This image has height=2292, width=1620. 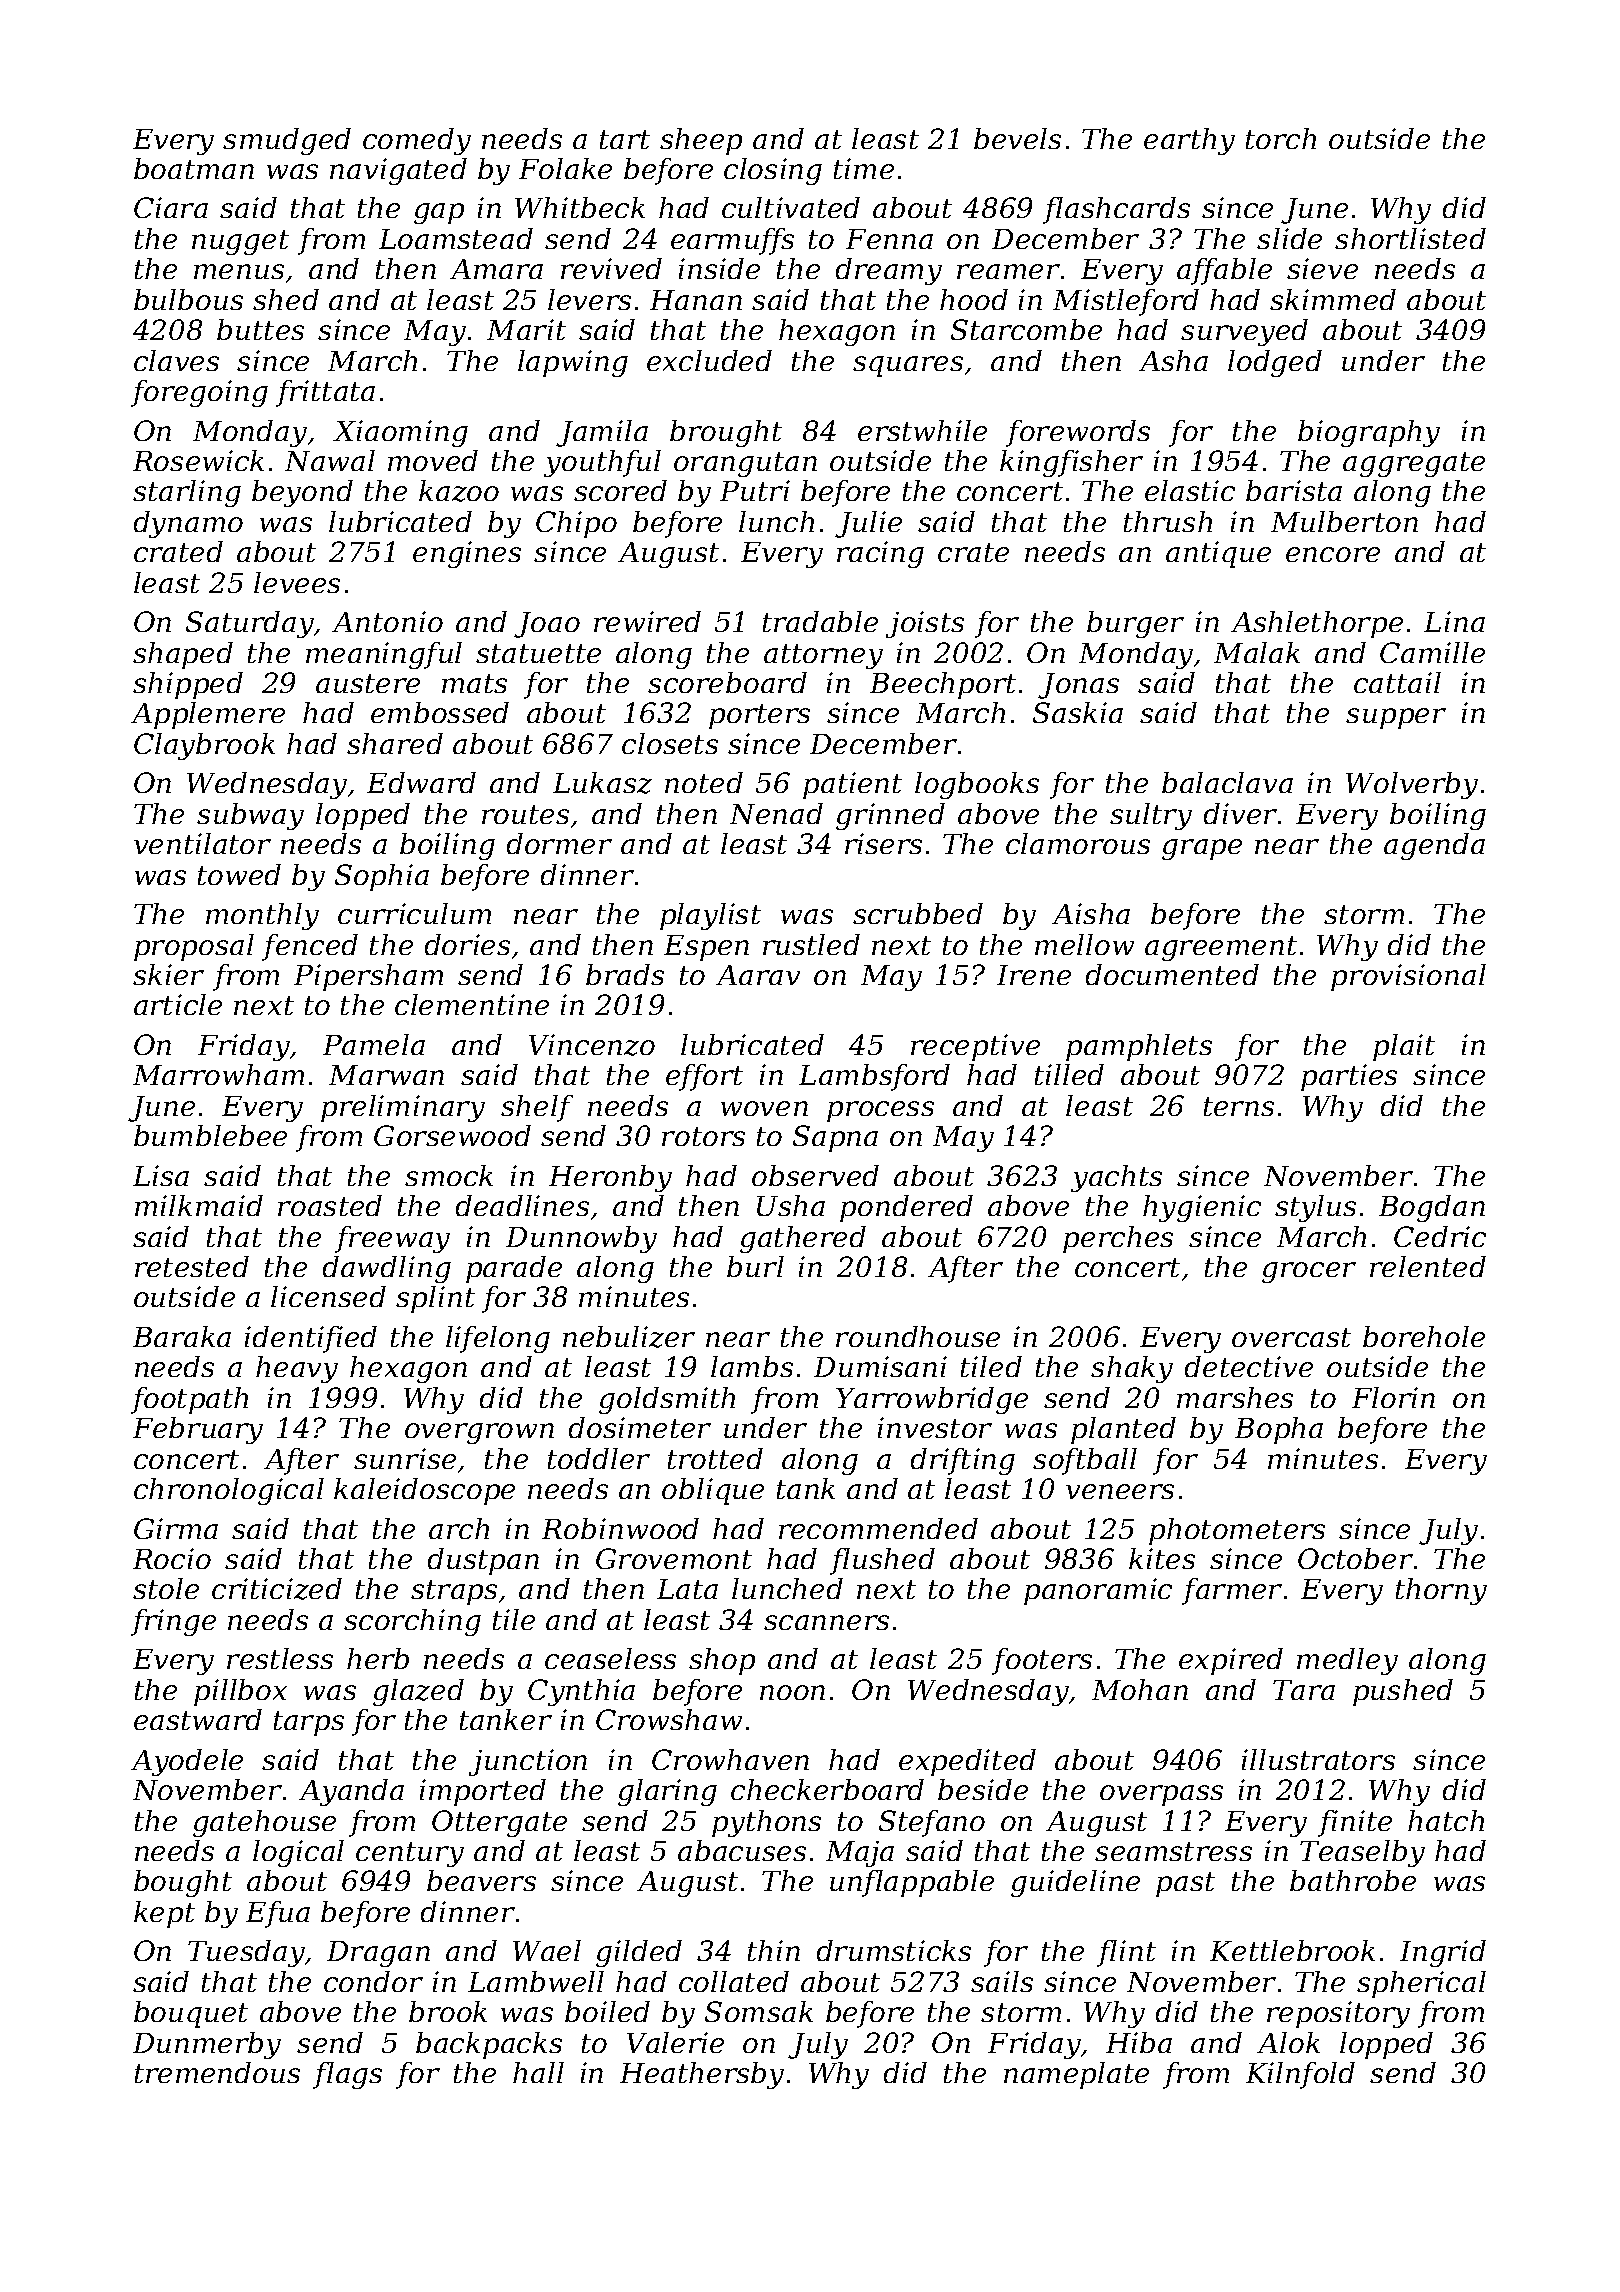 I want to click on shaped, so click(x=183, y=655).
